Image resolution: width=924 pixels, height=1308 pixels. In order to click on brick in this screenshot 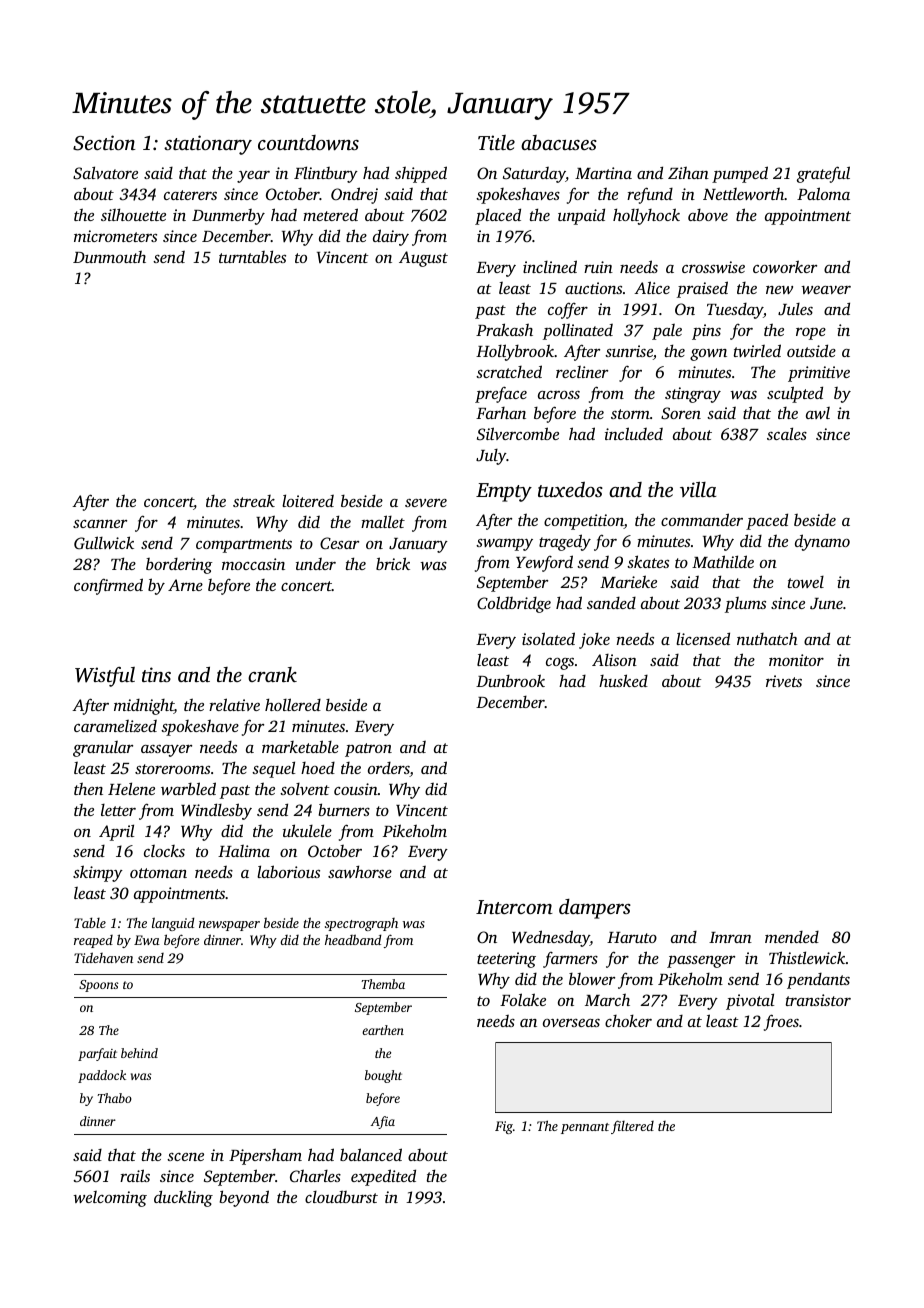, I will do `click(393, 563)`.
